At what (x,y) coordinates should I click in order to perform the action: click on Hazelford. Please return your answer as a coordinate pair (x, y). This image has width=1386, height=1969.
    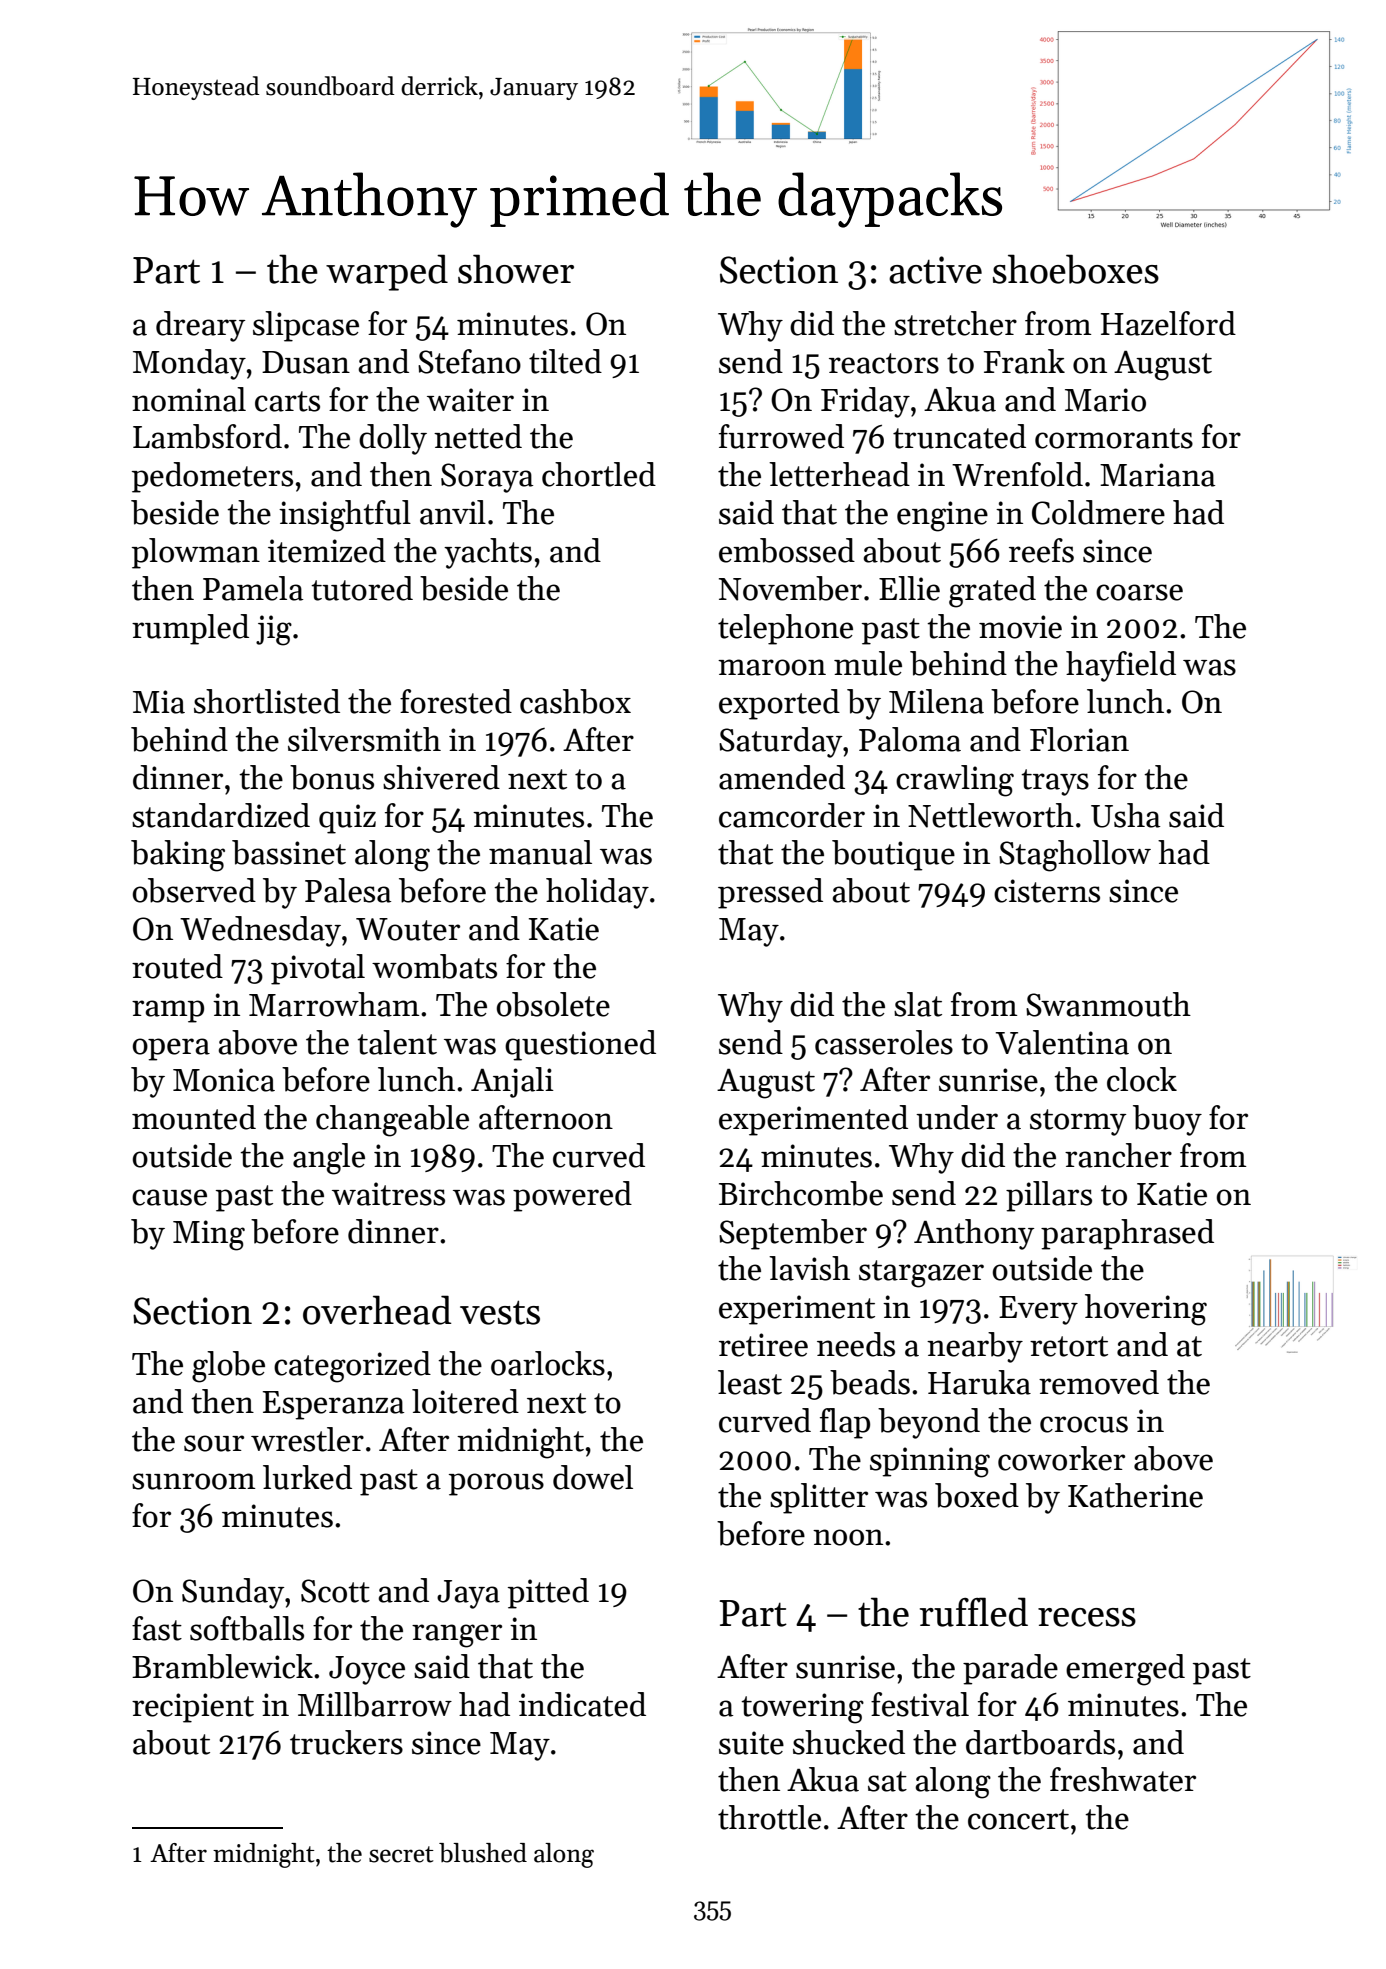
    Looking at the image, I should click on (1168, 323).
